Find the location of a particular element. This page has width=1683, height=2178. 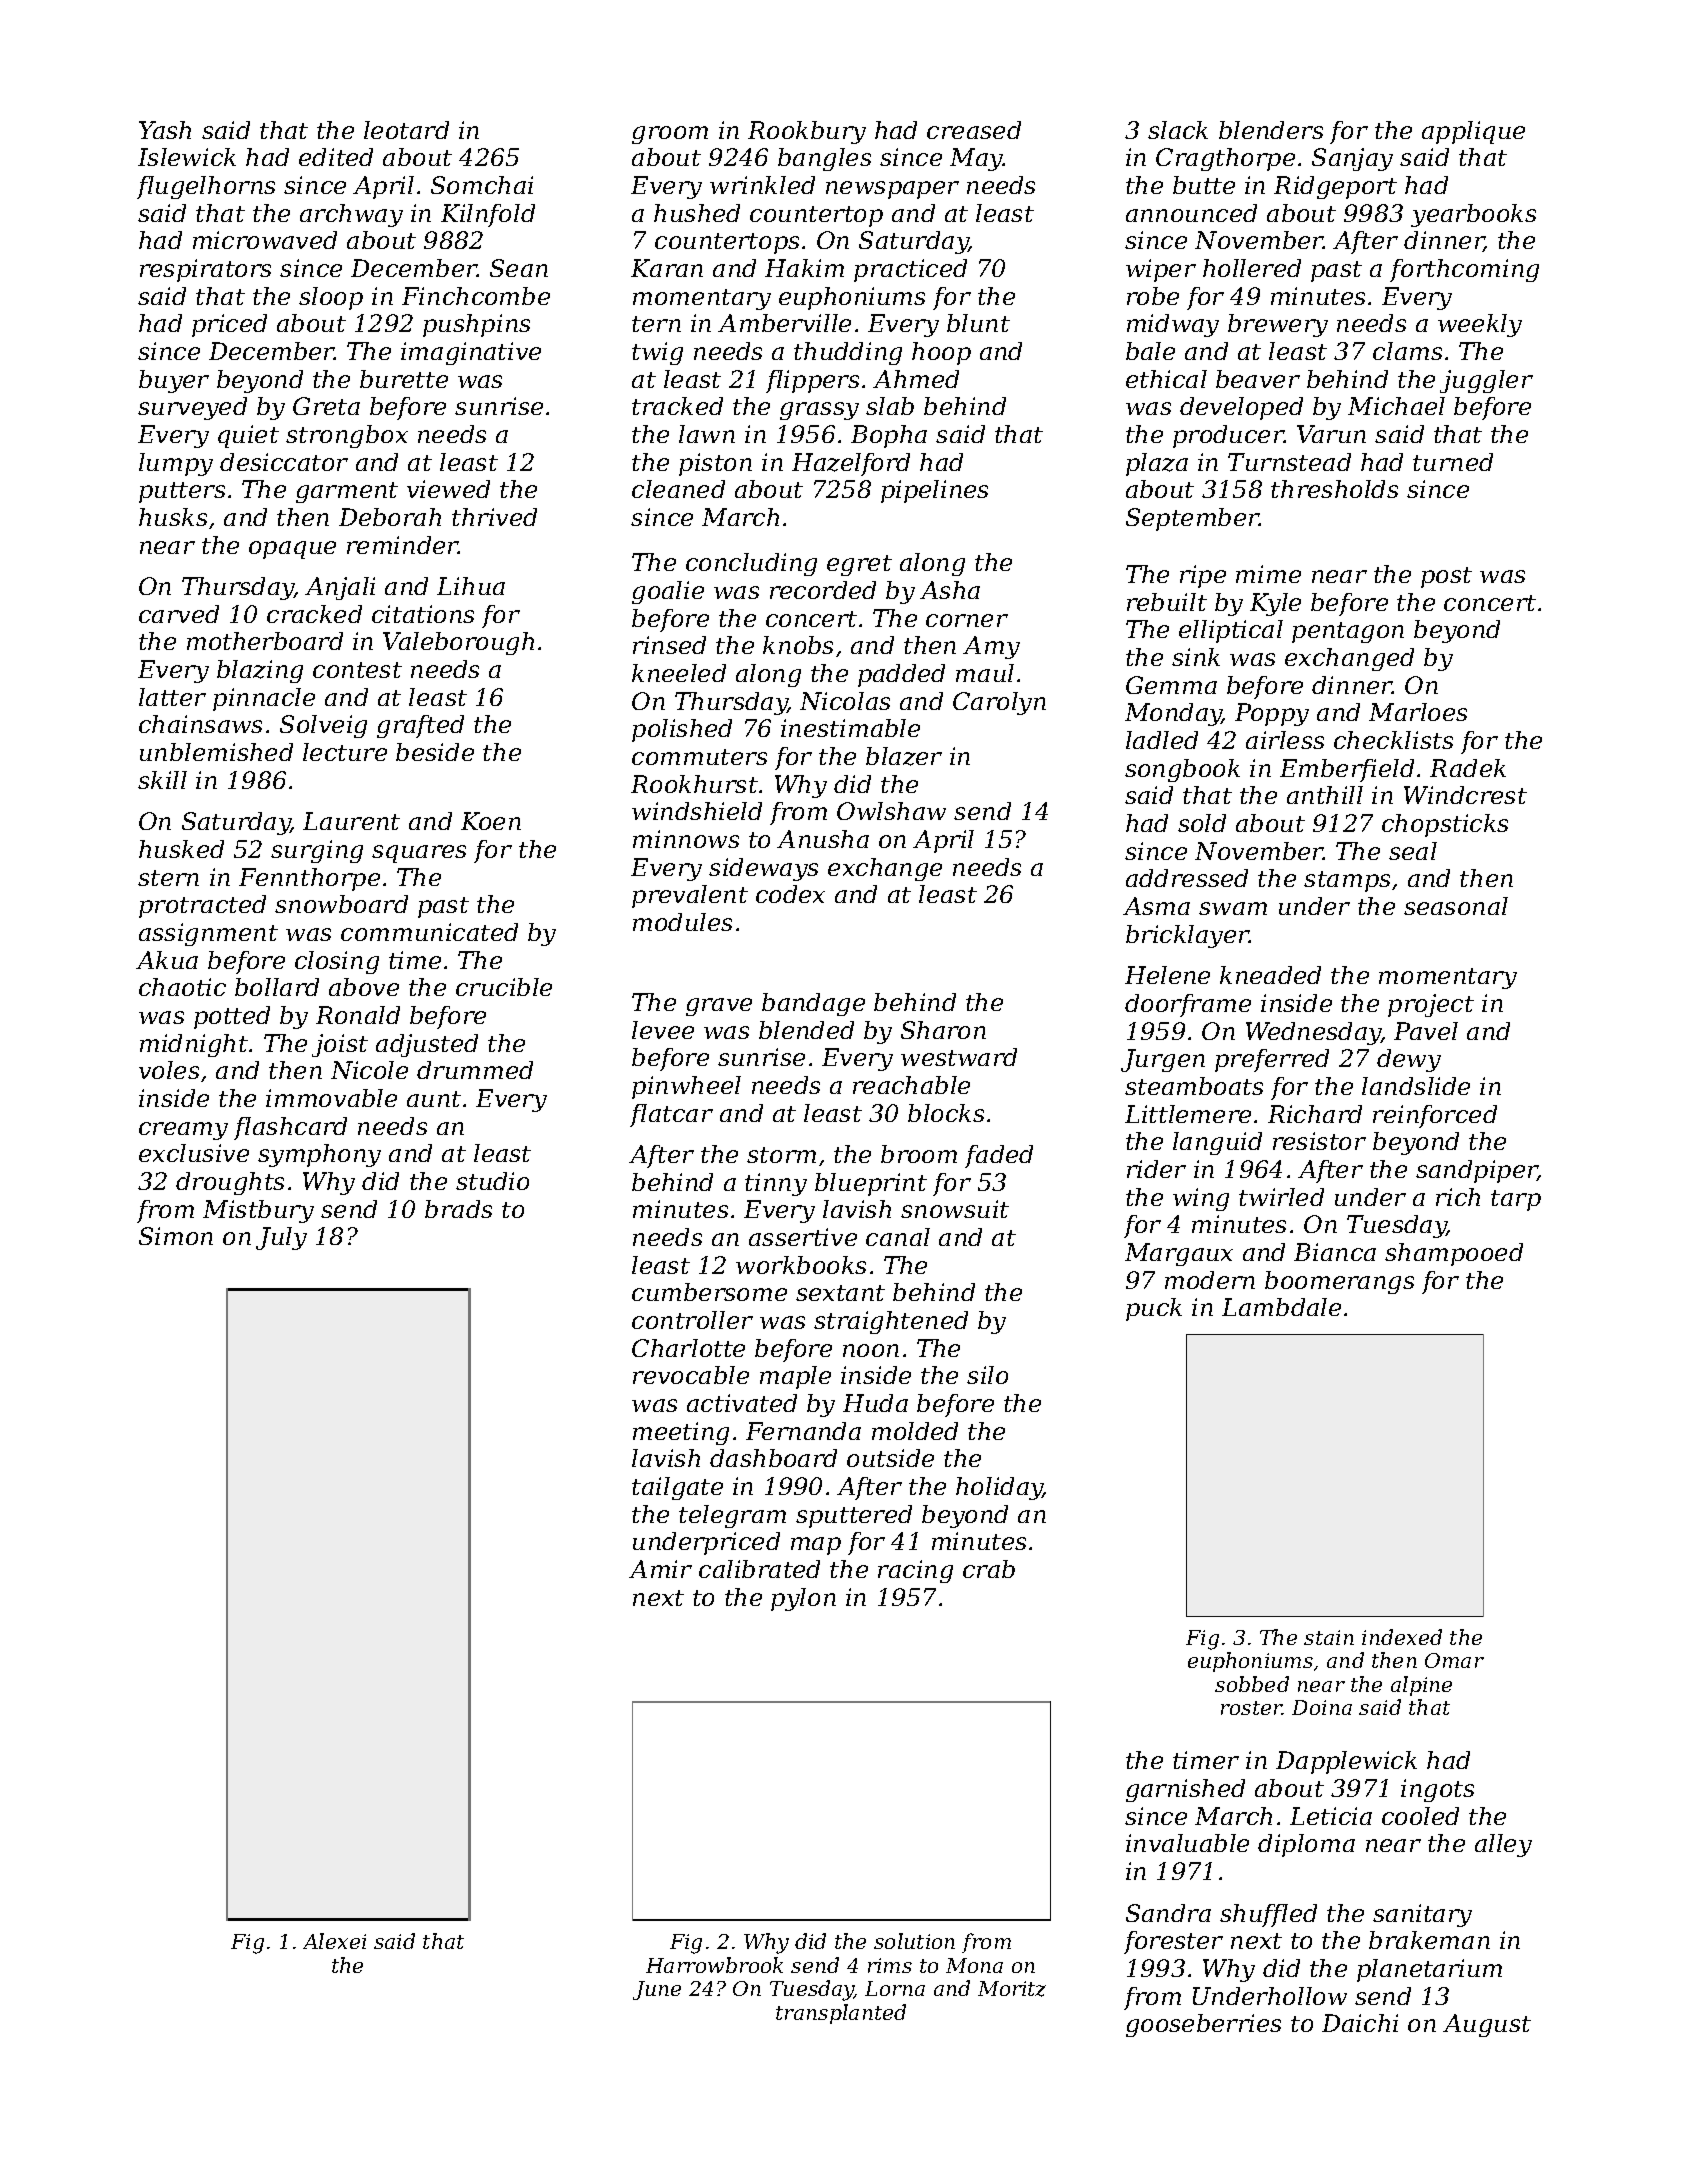

Lambdale is located at coordinates (1281, 1307).
